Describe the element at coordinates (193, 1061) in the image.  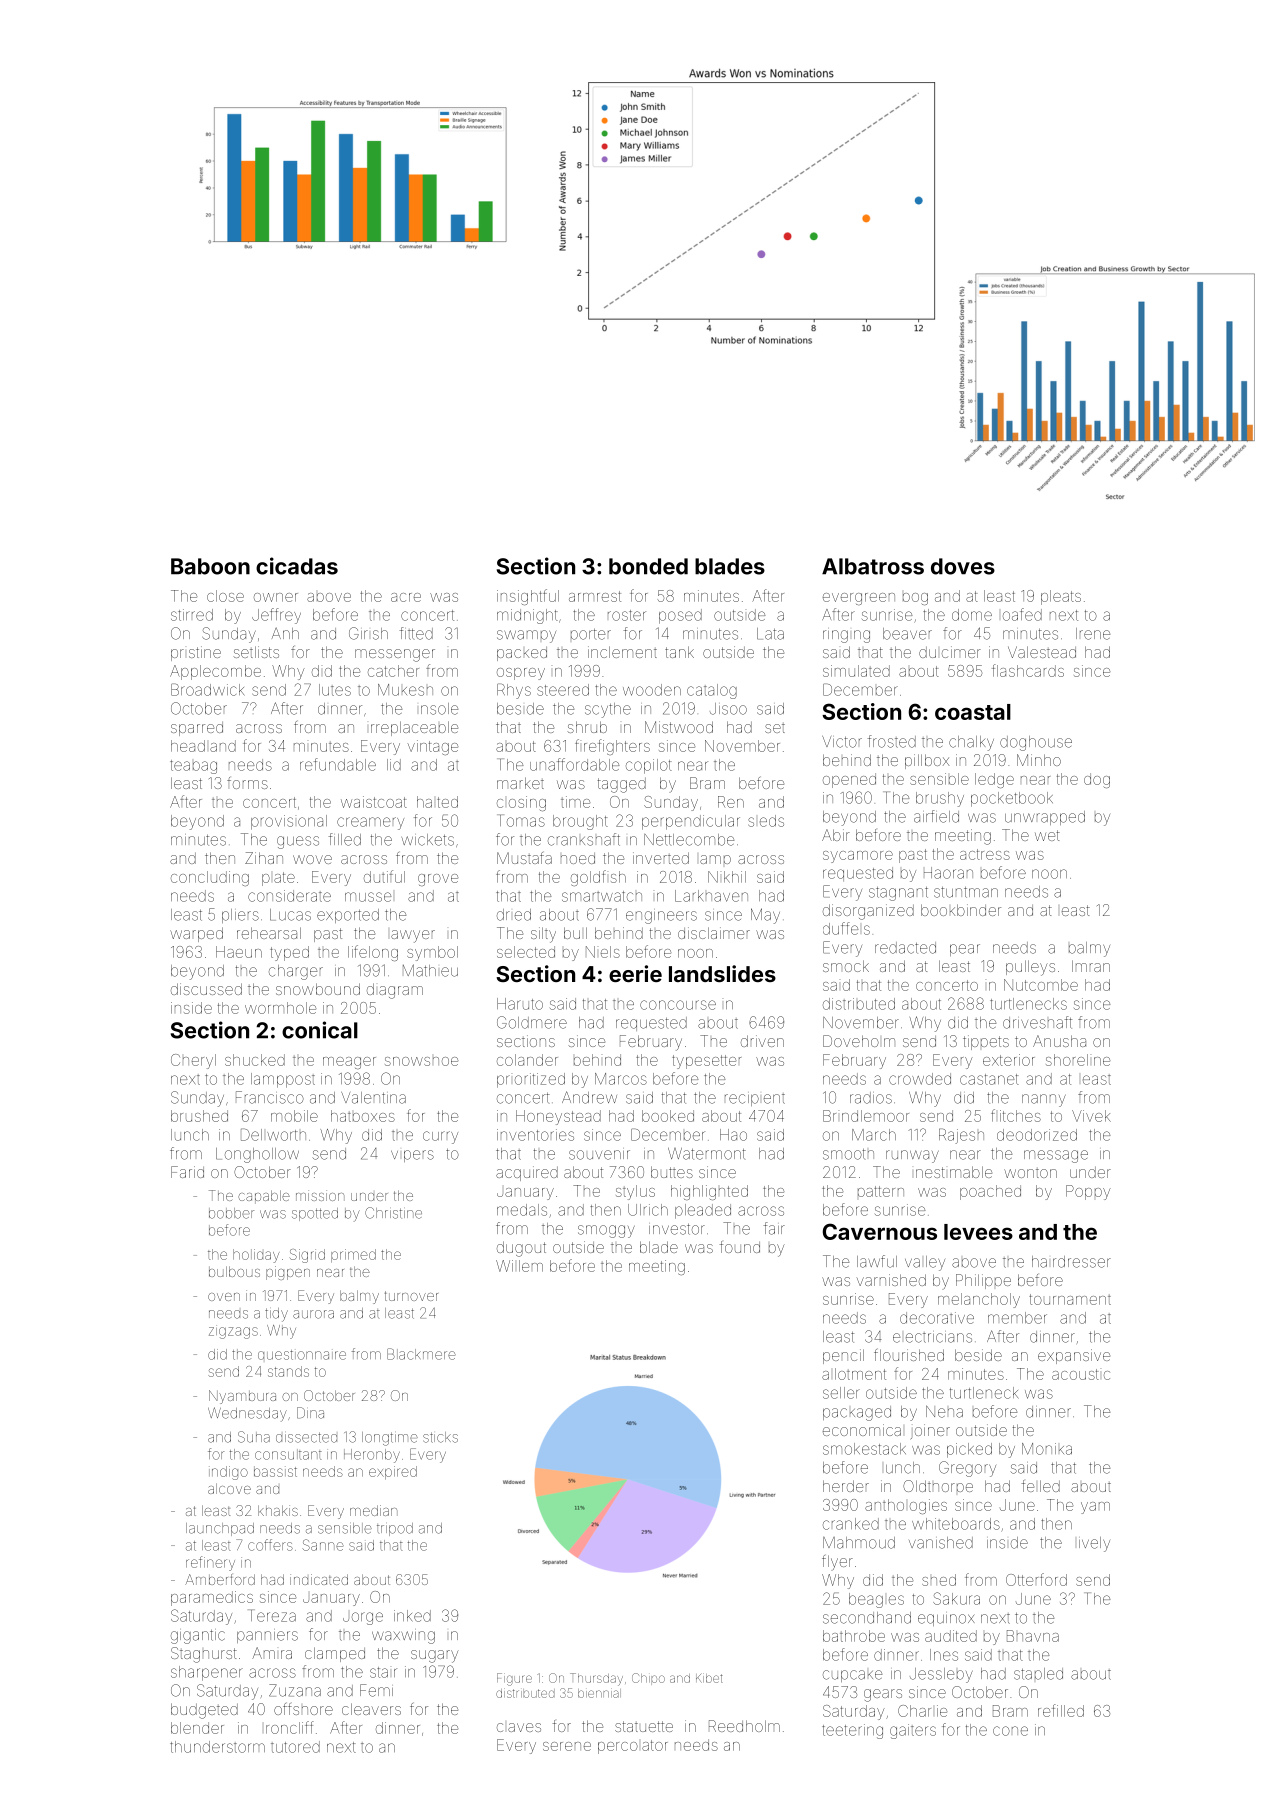
I see `Cheryl` at that location.
